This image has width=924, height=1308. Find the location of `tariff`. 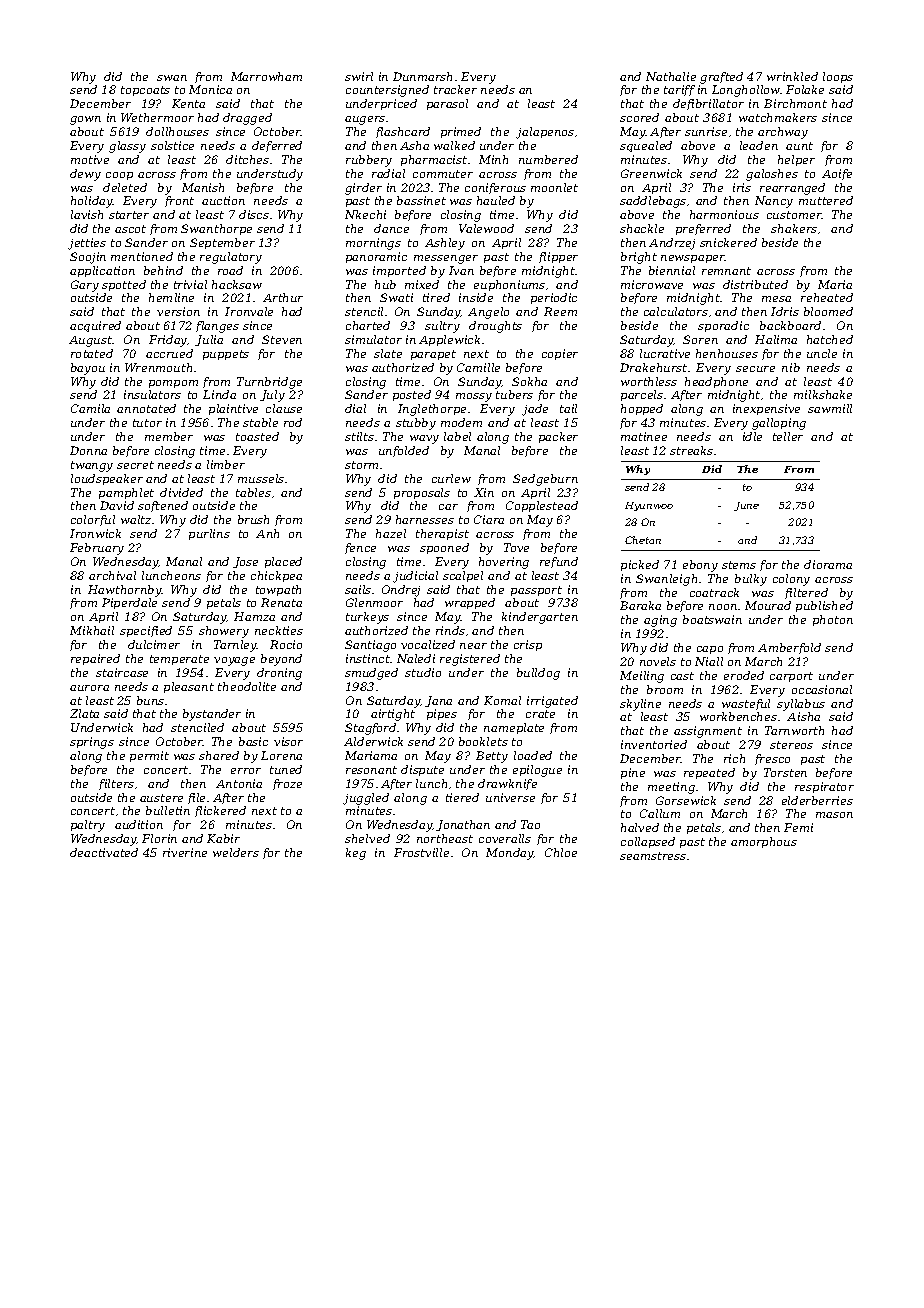

tariff is located at coordinates (679, 90).
